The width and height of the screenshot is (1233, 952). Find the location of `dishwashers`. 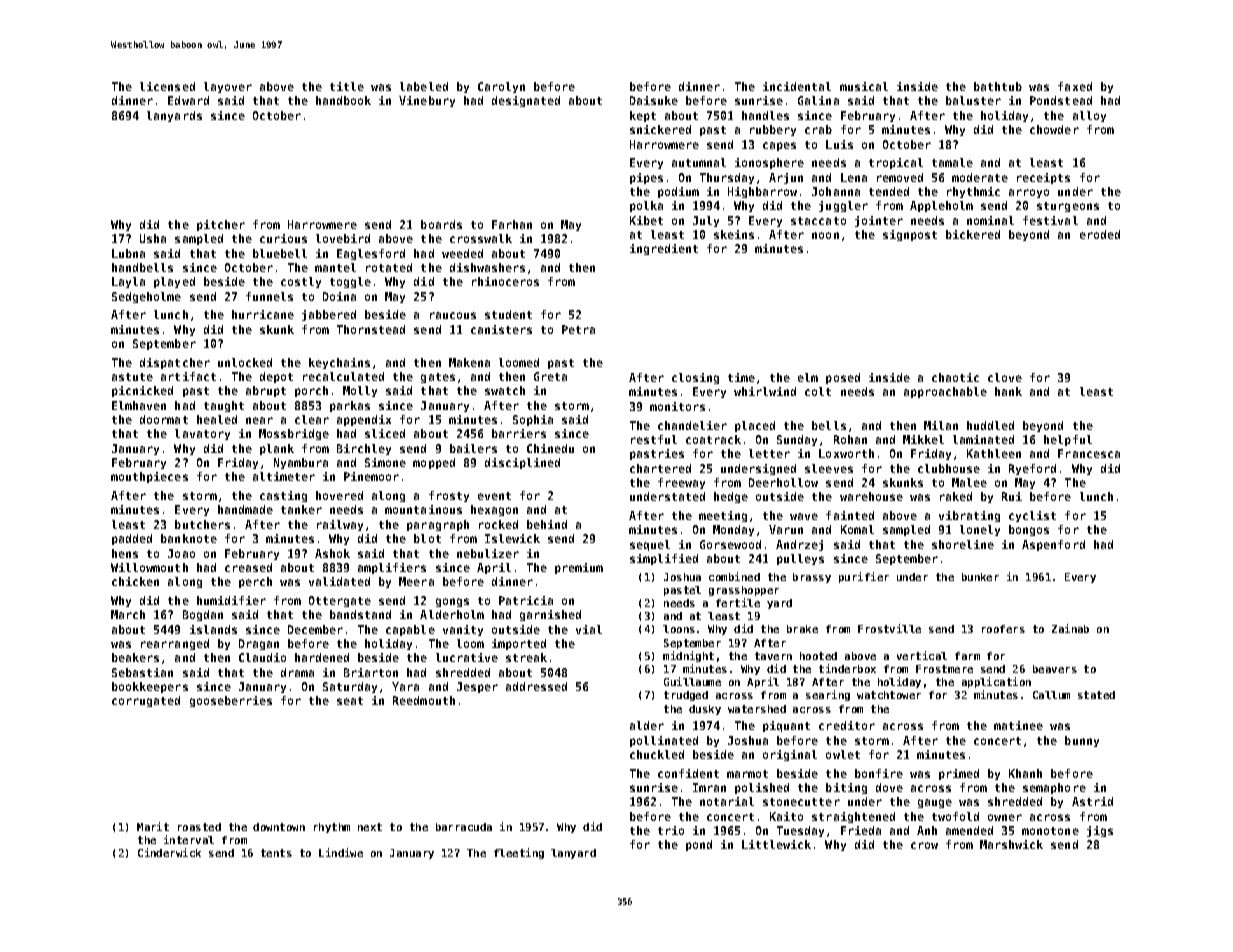

dishwashers is located at coordinates (487, 267).
